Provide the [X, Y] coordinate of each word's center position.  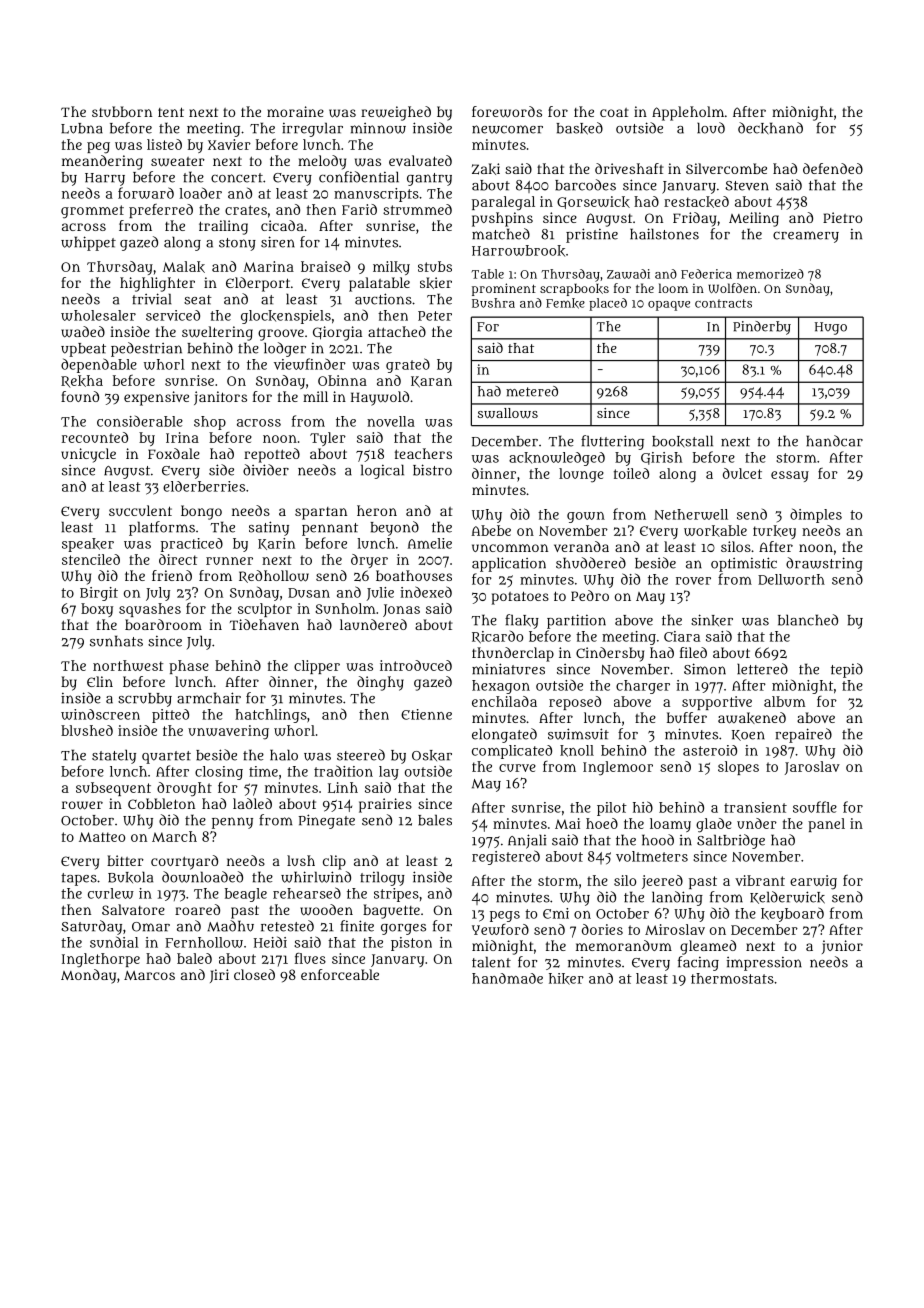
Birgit [99, 594]
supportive [717, 703]
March [174, 836]
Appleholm [688, 113]
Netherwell [691, 514]
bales [435, 820]
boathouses [414, 575]
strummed [417, 209]
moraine [295, 111]
